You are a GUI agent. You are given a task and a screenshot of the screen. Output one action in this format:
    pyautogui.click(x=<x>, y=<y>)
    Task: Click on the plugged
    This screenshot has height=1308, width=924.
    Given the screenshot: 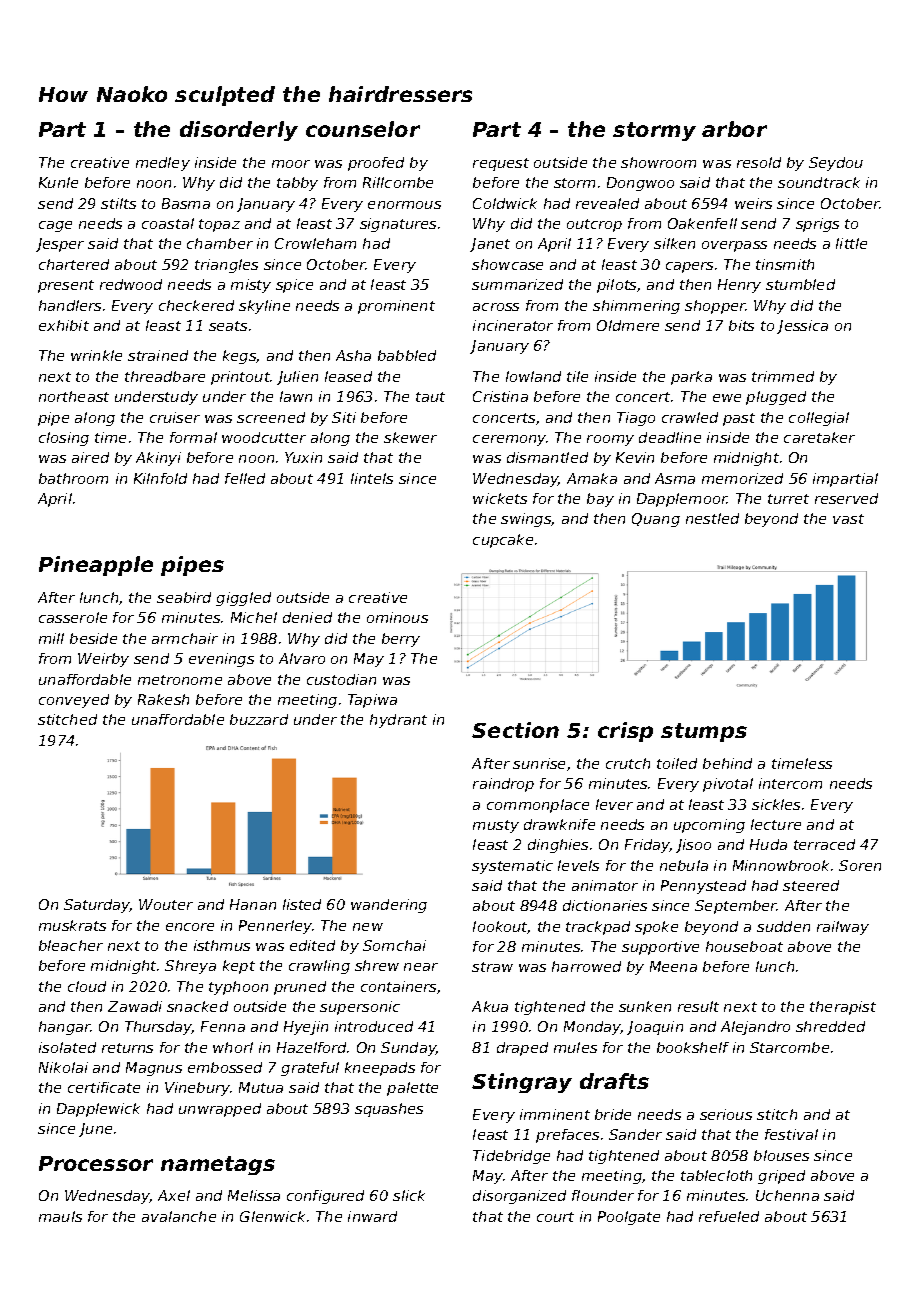 What is the action you would take?
    pyautogui.click(x=776, y=398)
